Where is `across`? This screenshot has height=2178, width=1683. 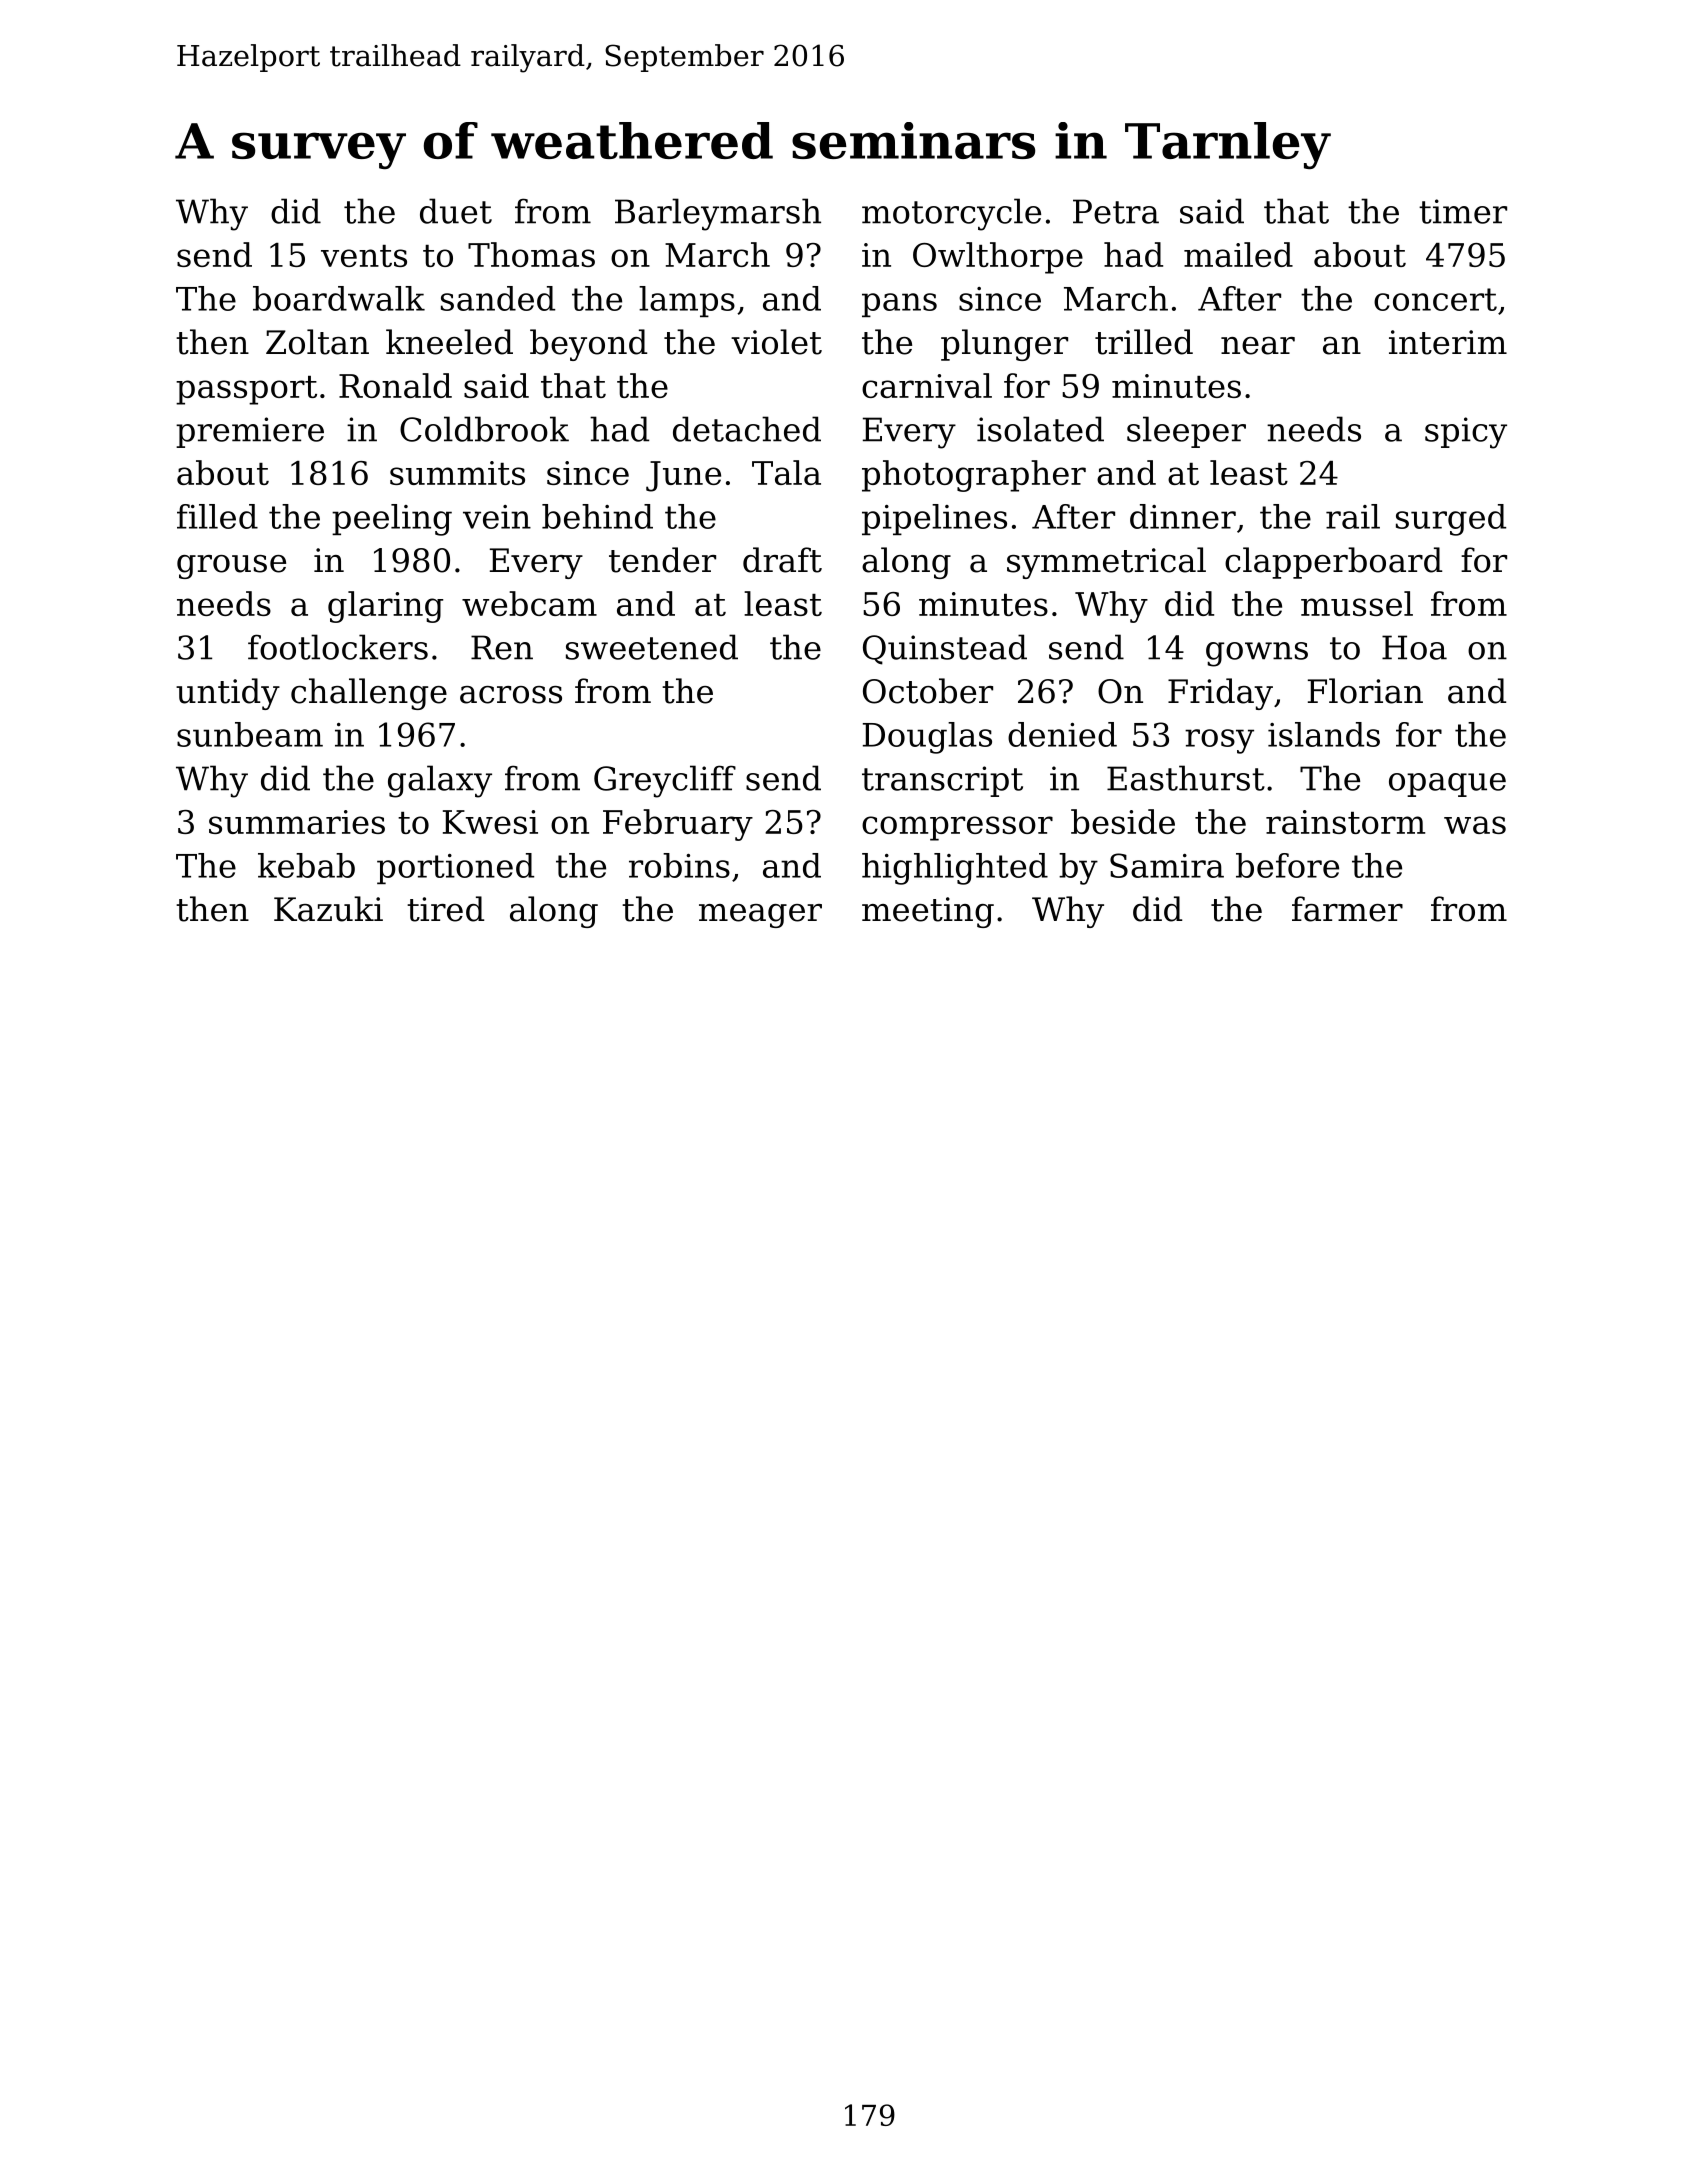
across is located at coordinates (511, 695).
